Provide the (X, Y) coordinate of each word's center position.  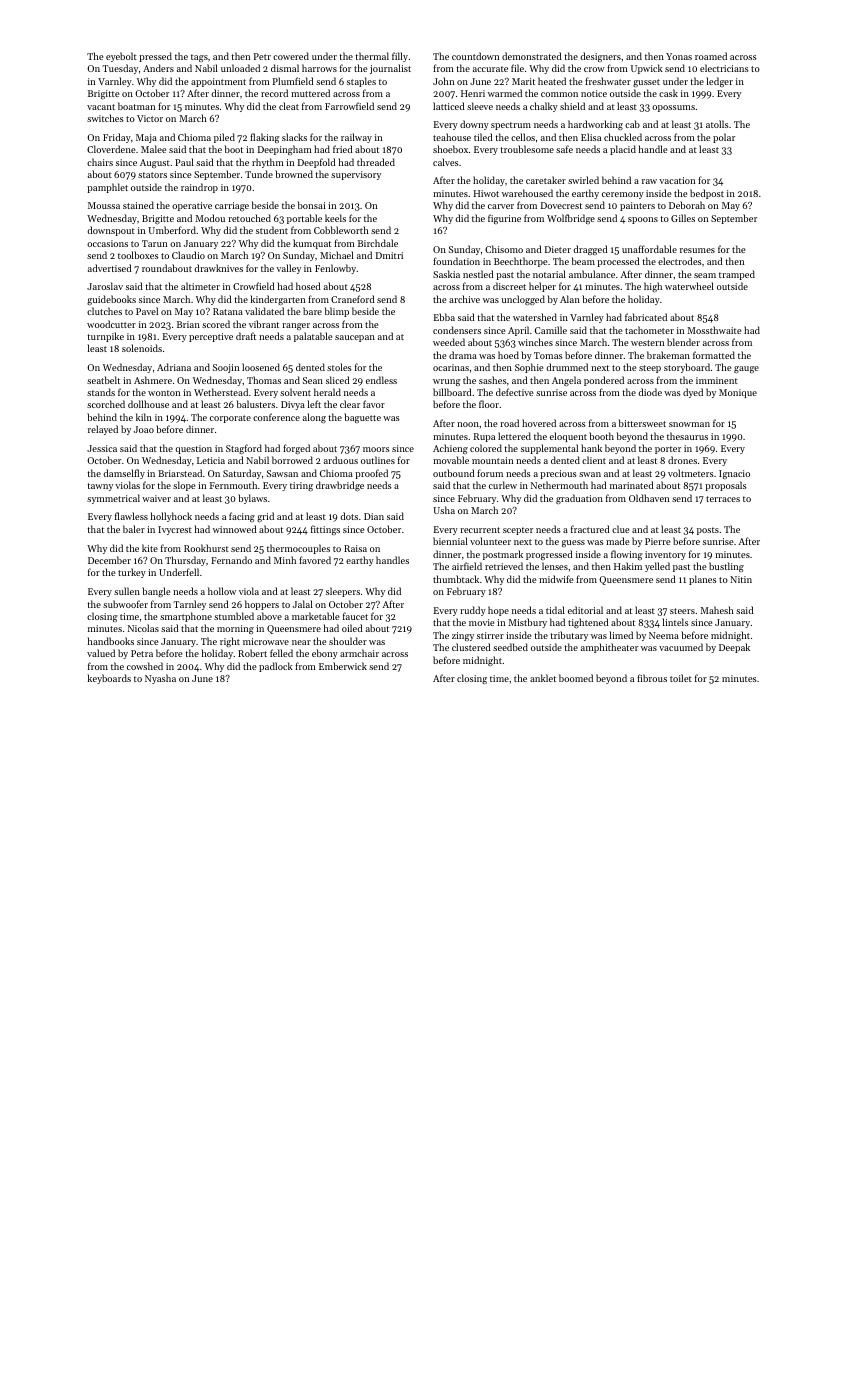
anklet (543, 678)
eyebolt (121, 57)
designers (600, 57)
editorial (585, 610)
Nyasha (160, 679)
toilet (681, 678)
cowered (291, 56)
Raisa (355, 548)
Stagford (244, 449)
